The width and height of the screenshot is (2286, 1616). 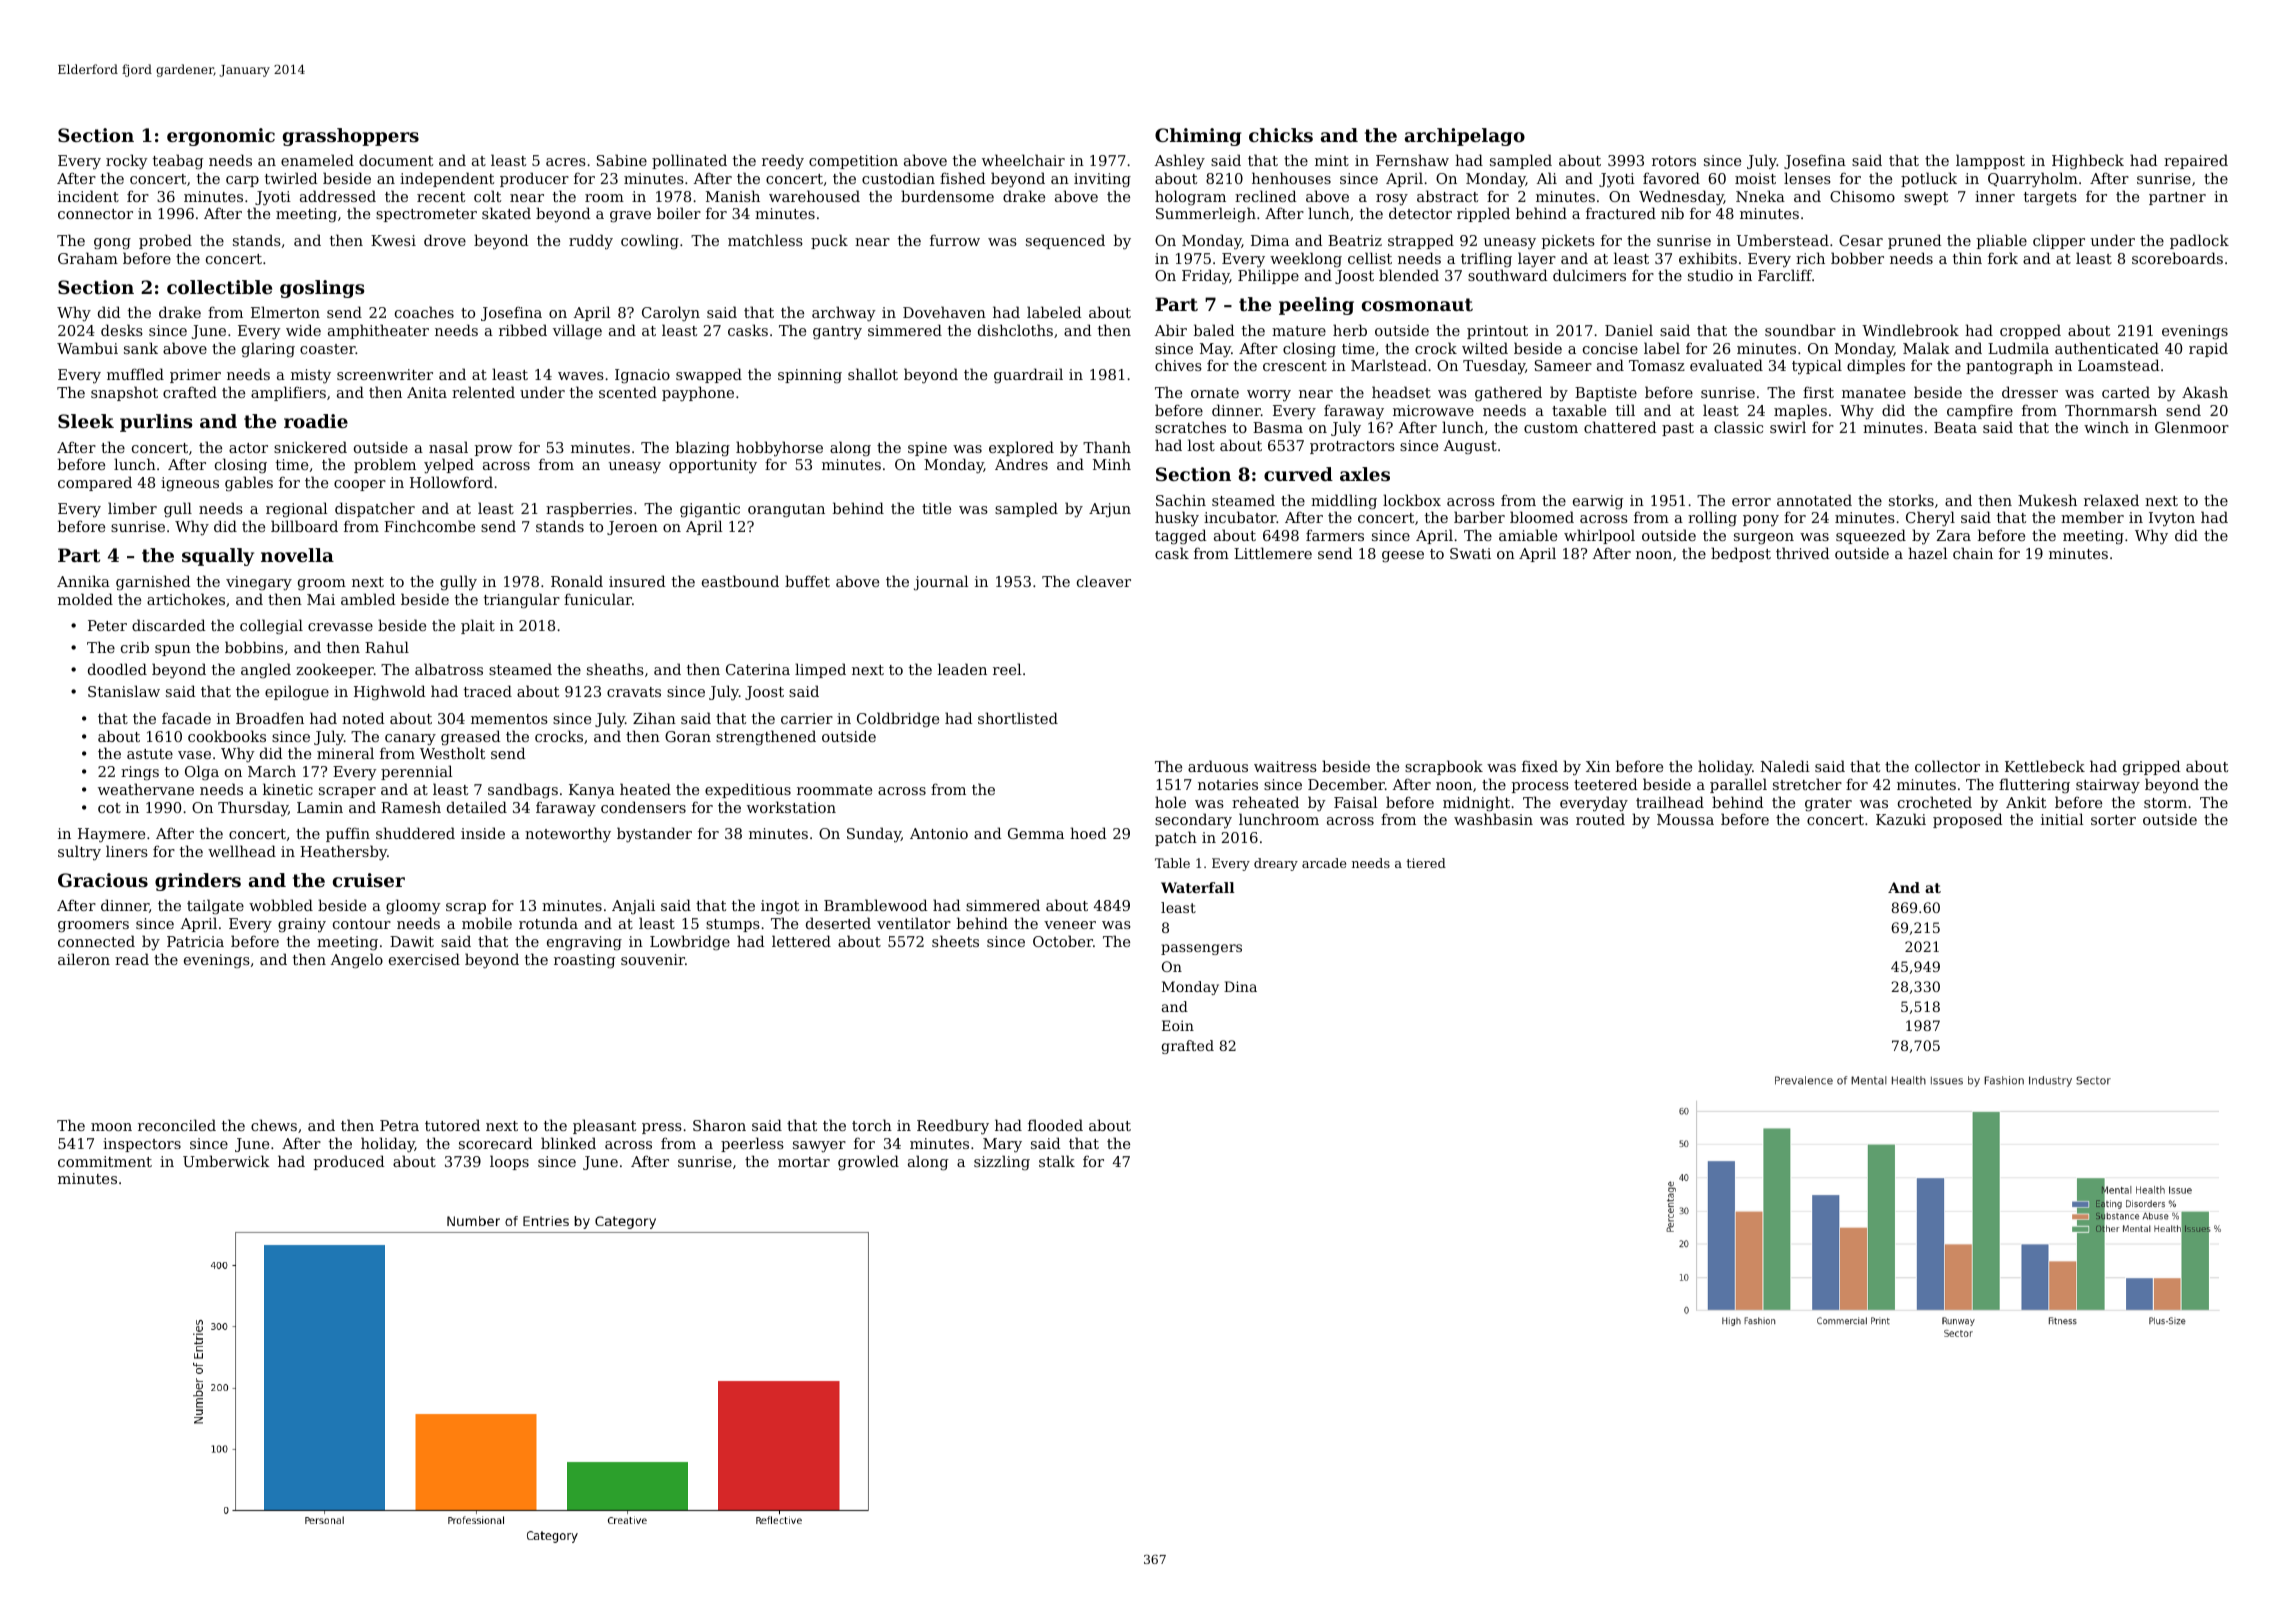 I want to click on rapid, so click(x=2208, y=349).
